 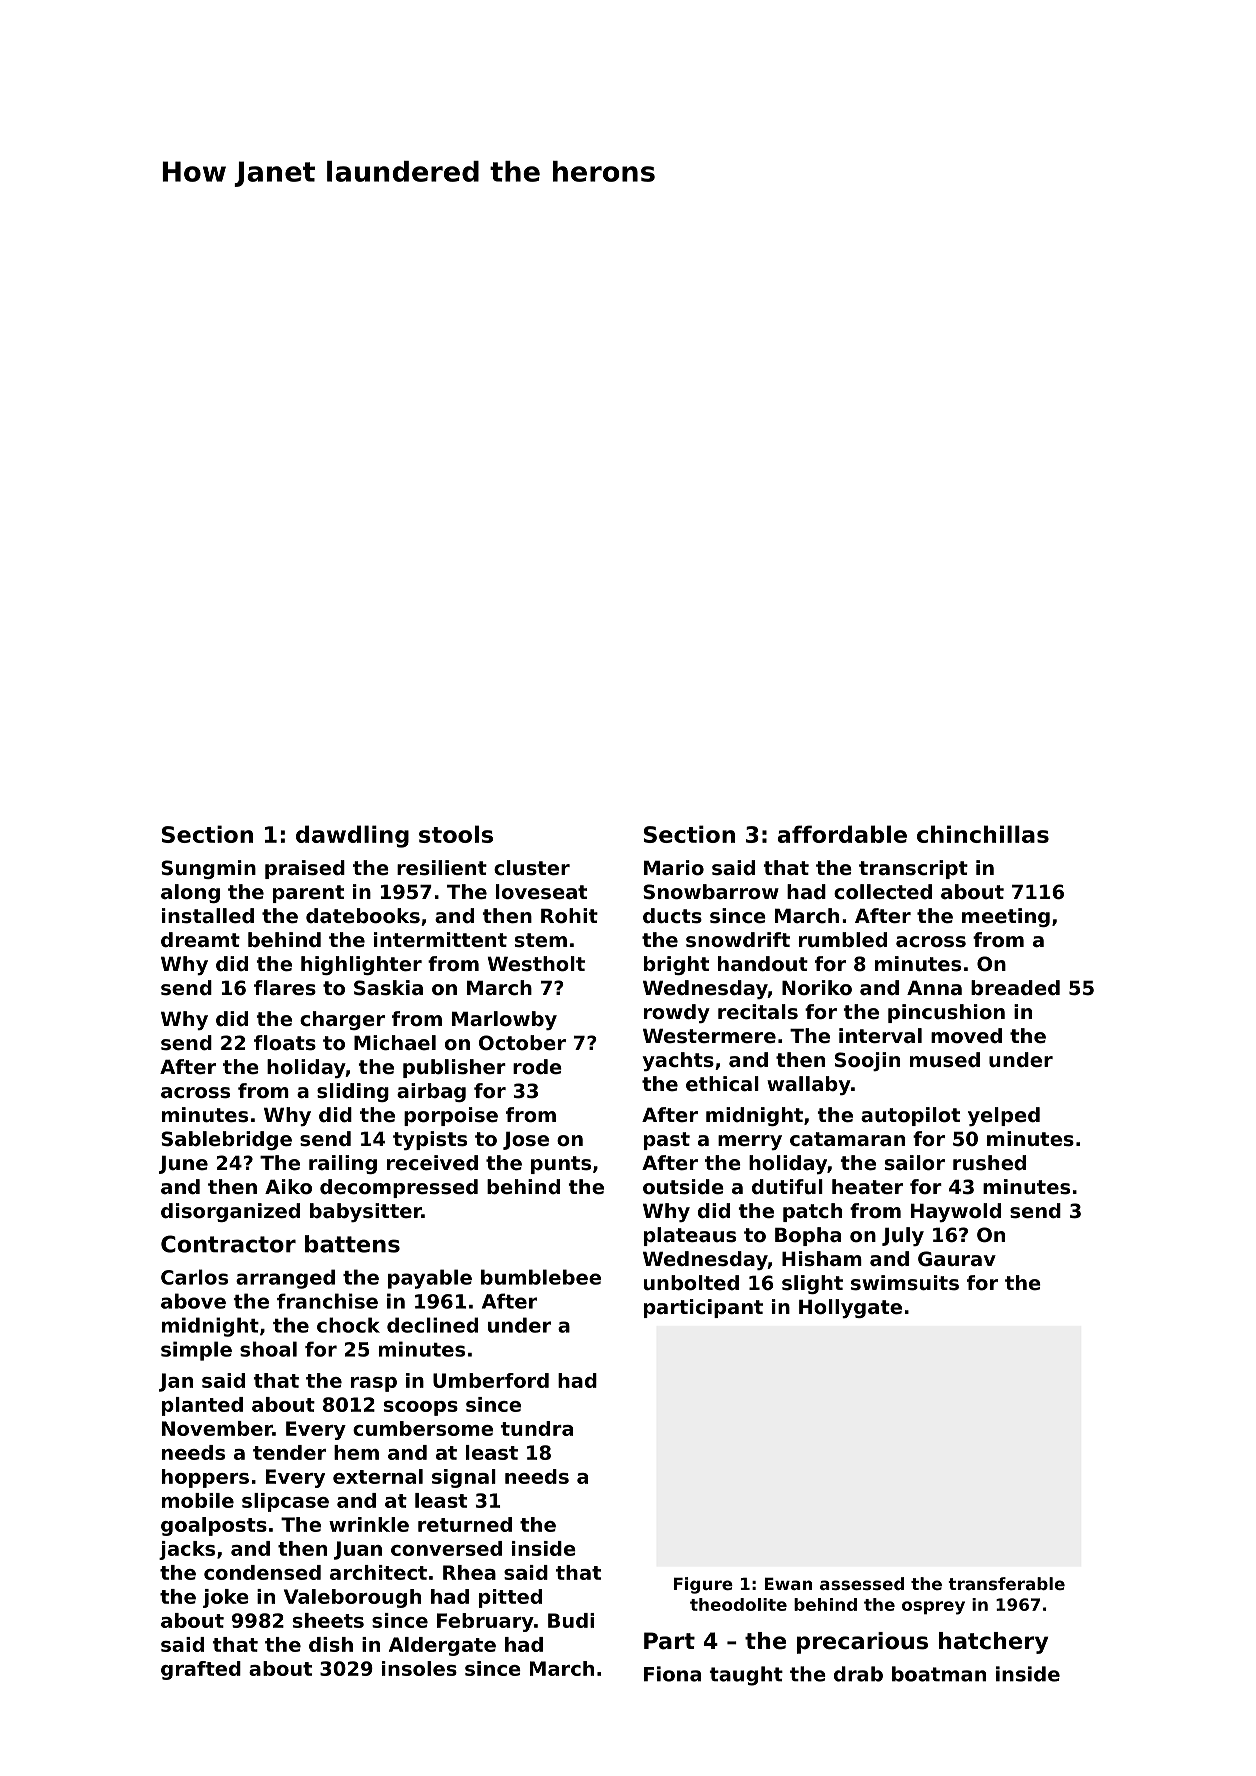 What do you see at coordinates (905, 1283) in the page?
I see `swimsuits` at bounding box center [905, 1283].
